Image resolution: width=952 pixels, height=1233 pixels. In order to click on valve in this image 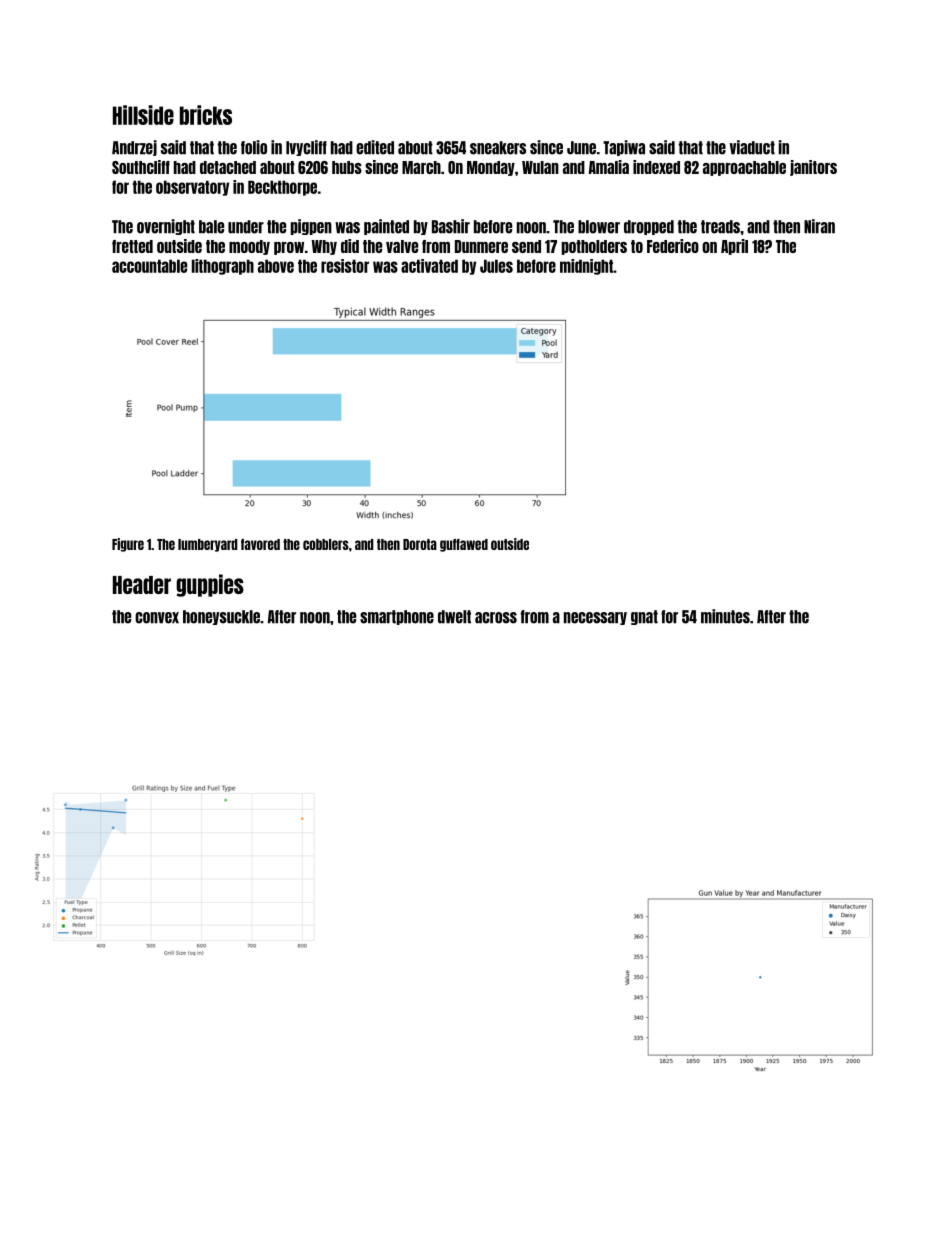, I will do `click(402, 246)`.
